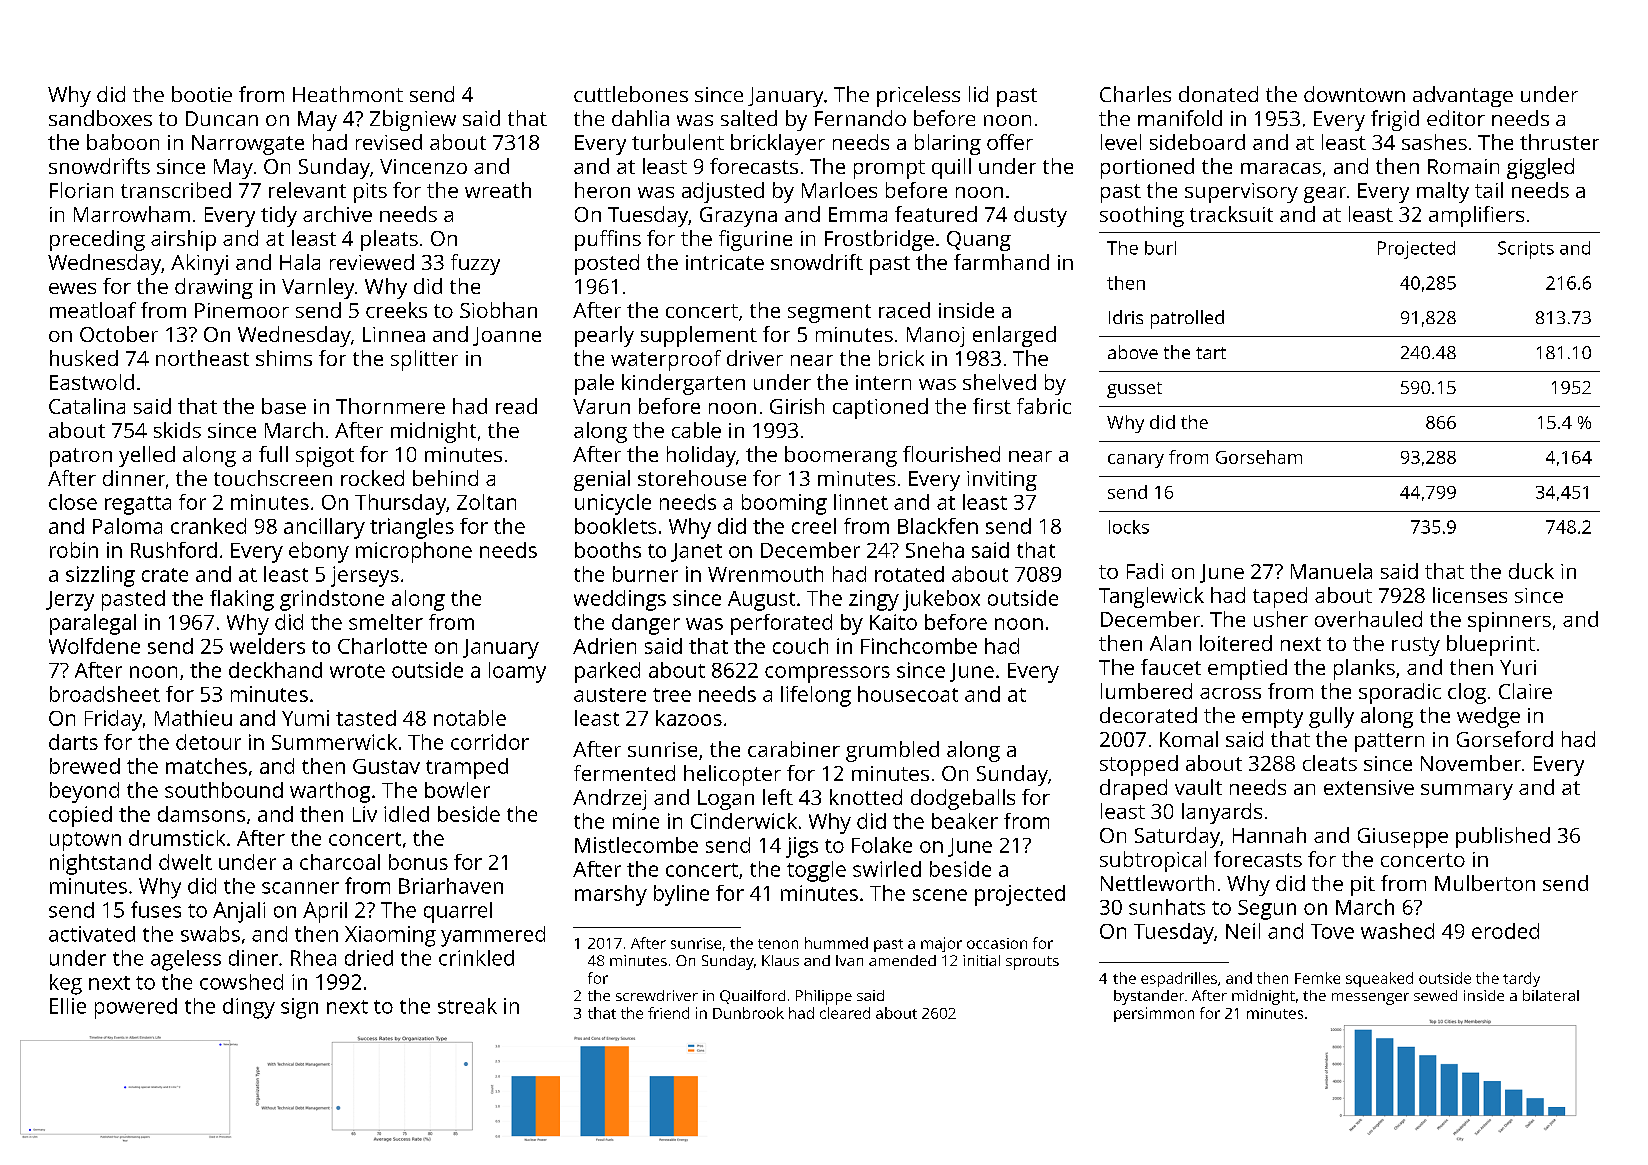 Image resolution: width=1648 pixels, height=1165 pixels. What do you see at coordinates (84, 358) in the screenshot?
I see `husked` at bounding box center [84, 358].
